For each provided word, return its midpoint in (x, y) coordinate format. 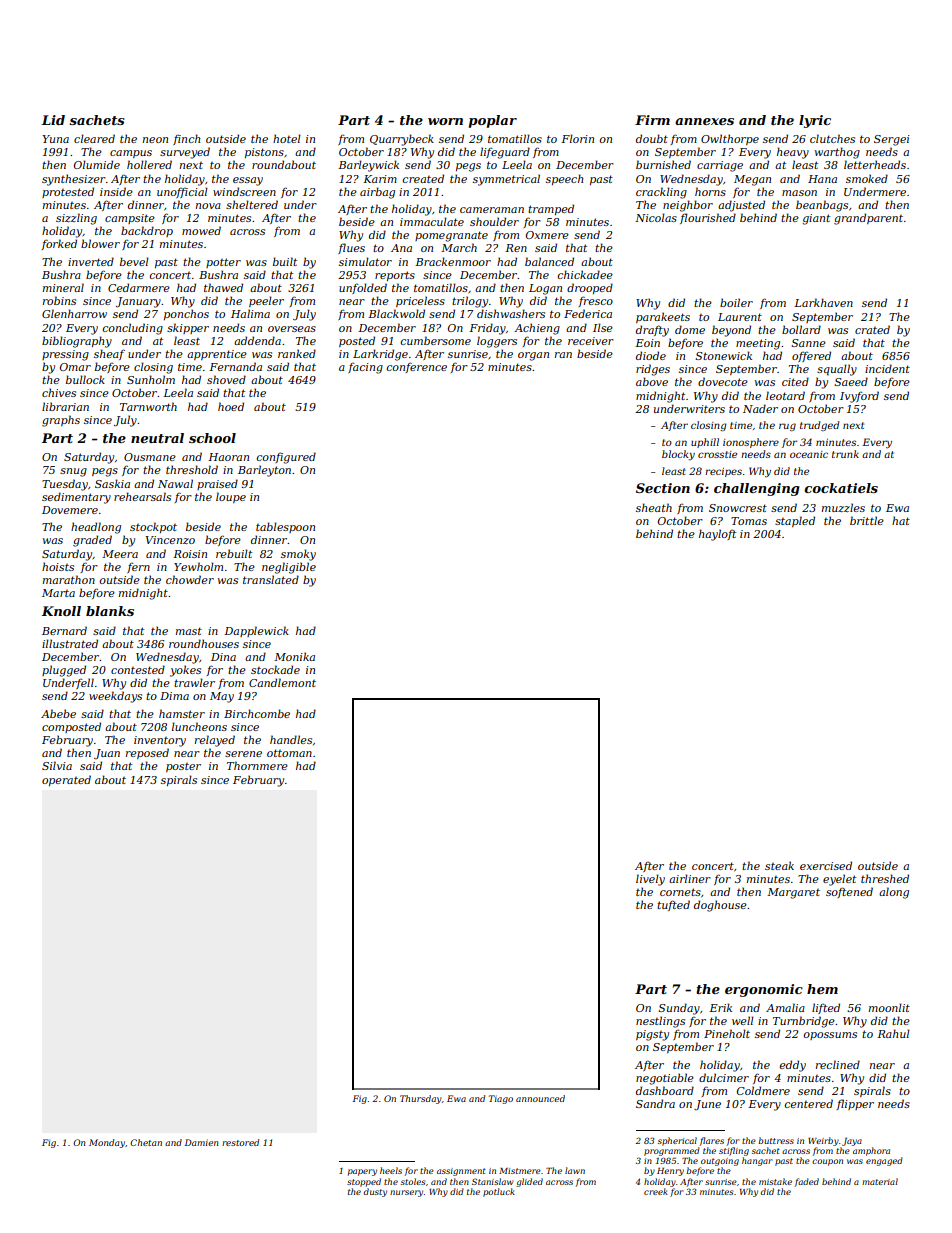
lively (650, 880)
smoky (298, 555)
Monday (107, 1143)
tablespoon (285, 527)
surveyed (185, 153)
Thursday (421, 1099)
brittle (867, 520)
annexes (704, 121)
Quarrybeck (402, 140)
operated (66, 780)
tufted (673, 905)
